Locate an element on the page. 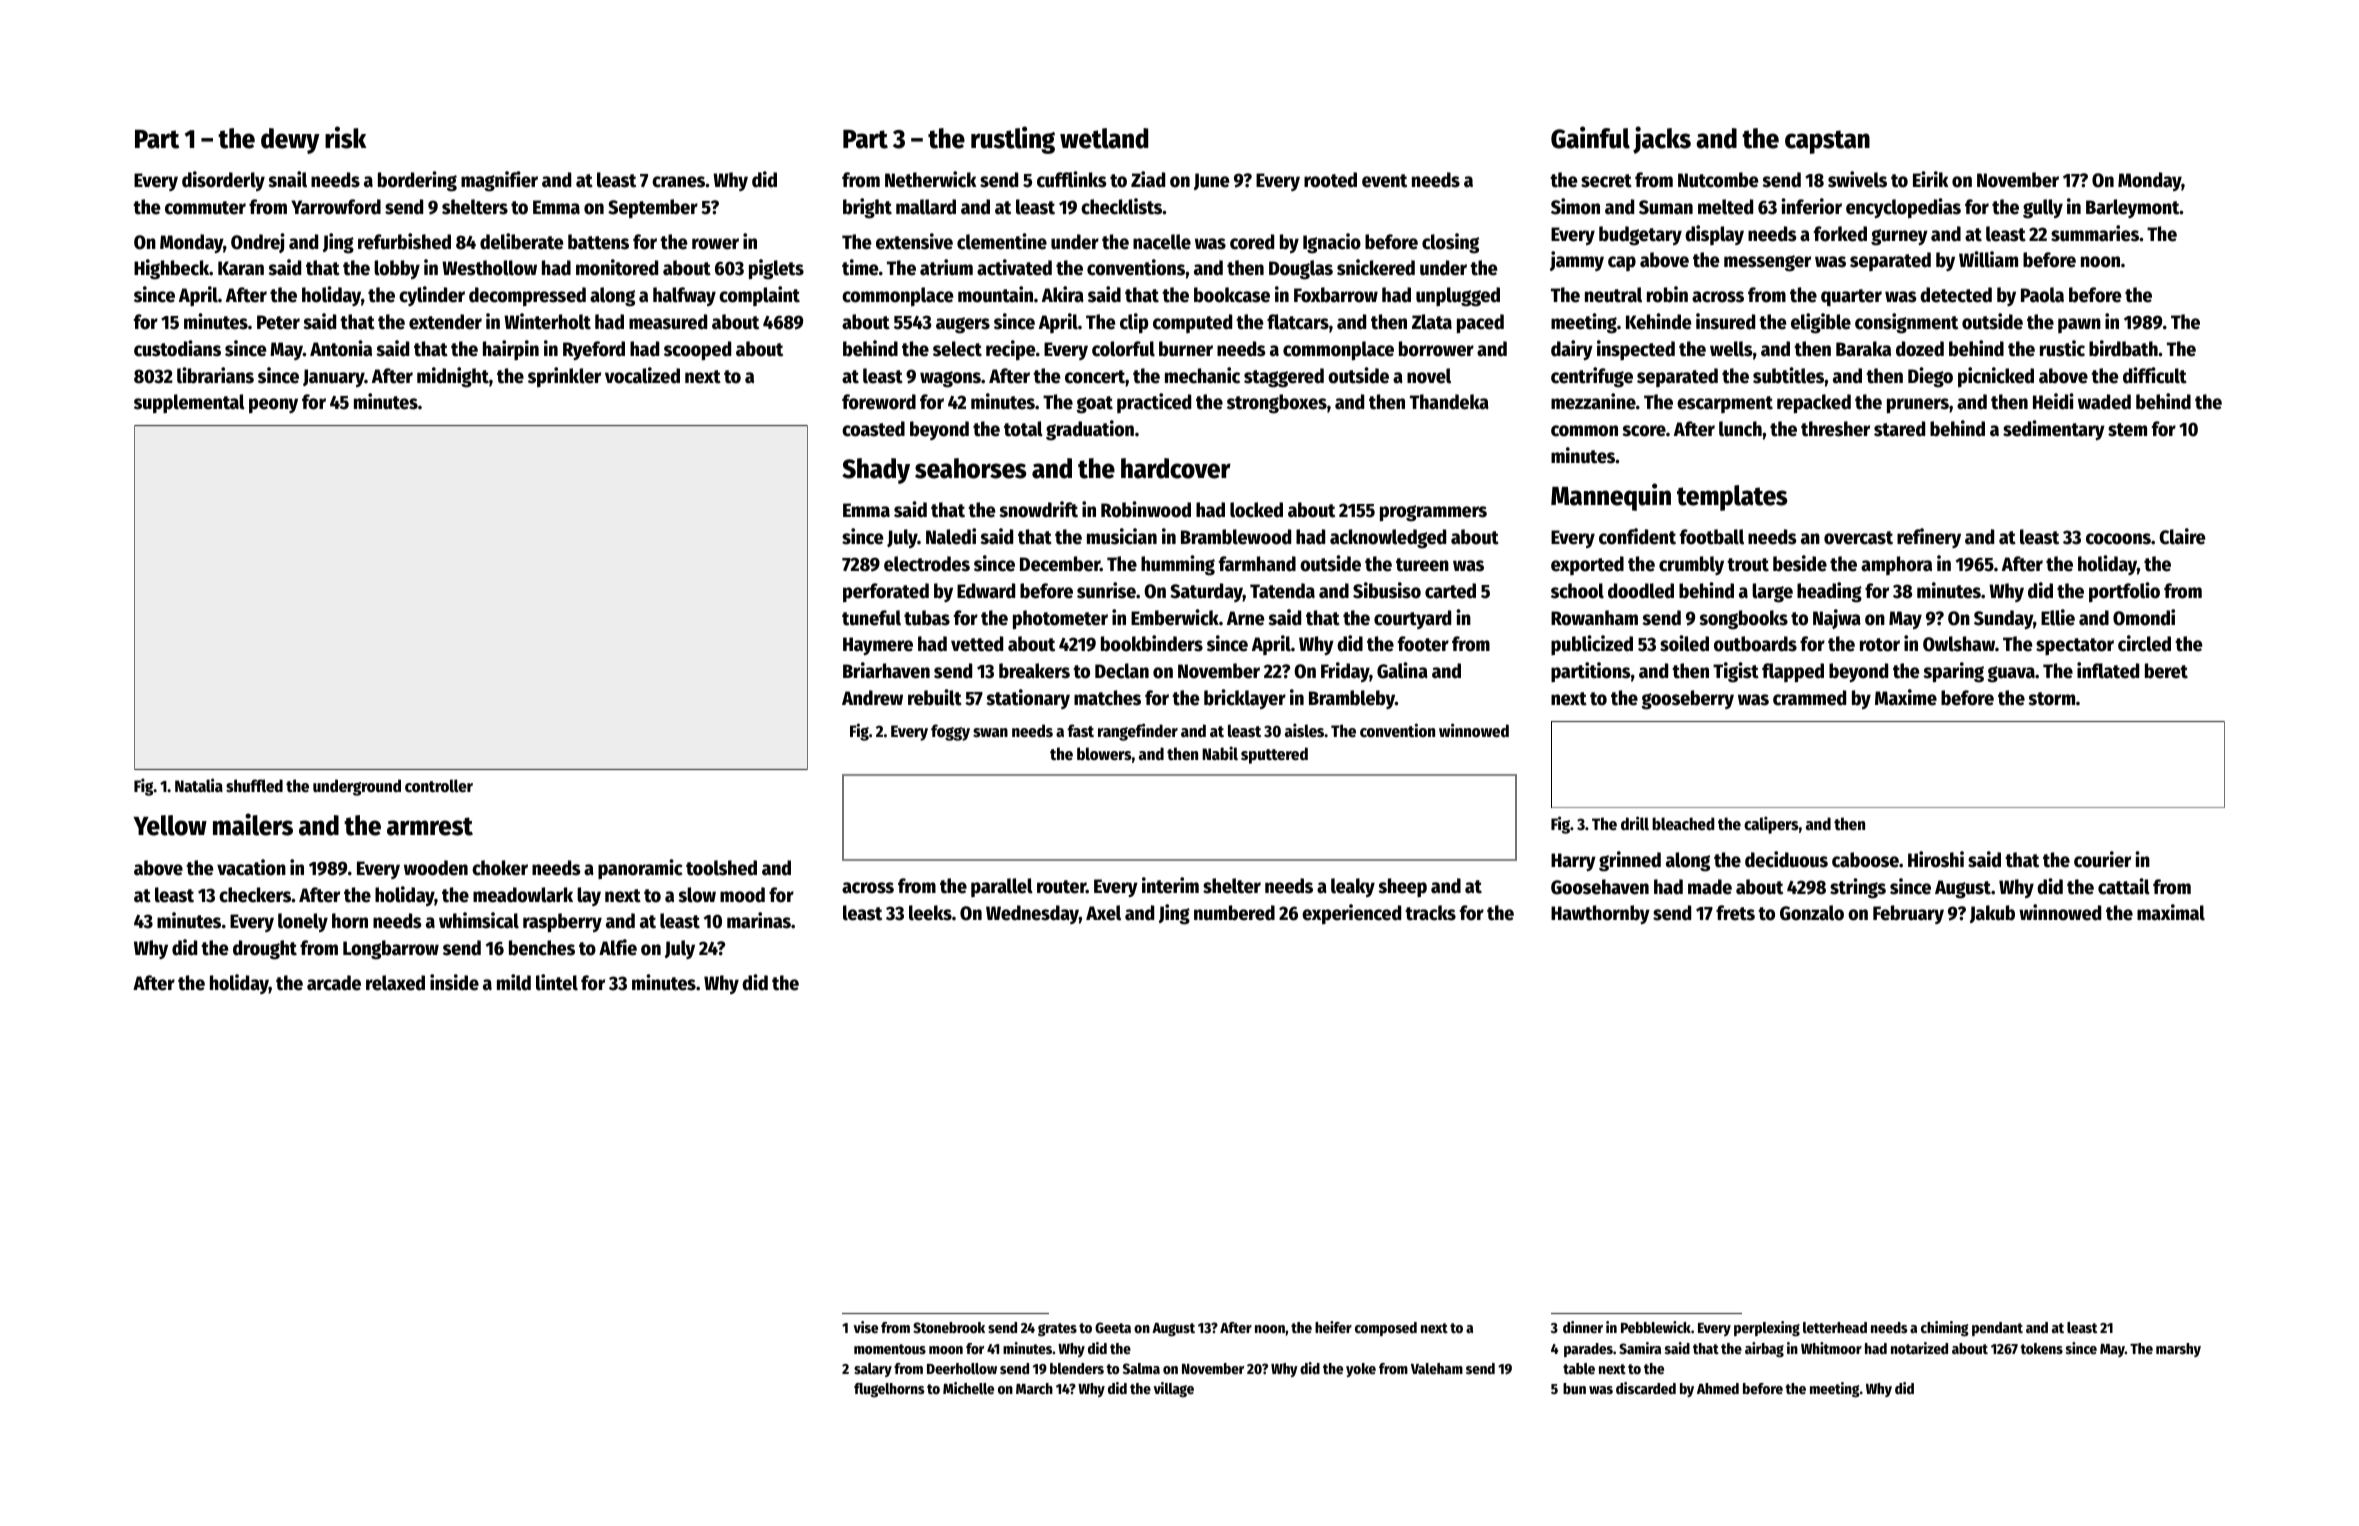 Image resolution: width=2359 pixels, height=1526 pixels. supplemental is located at coordinates (189, 403).
